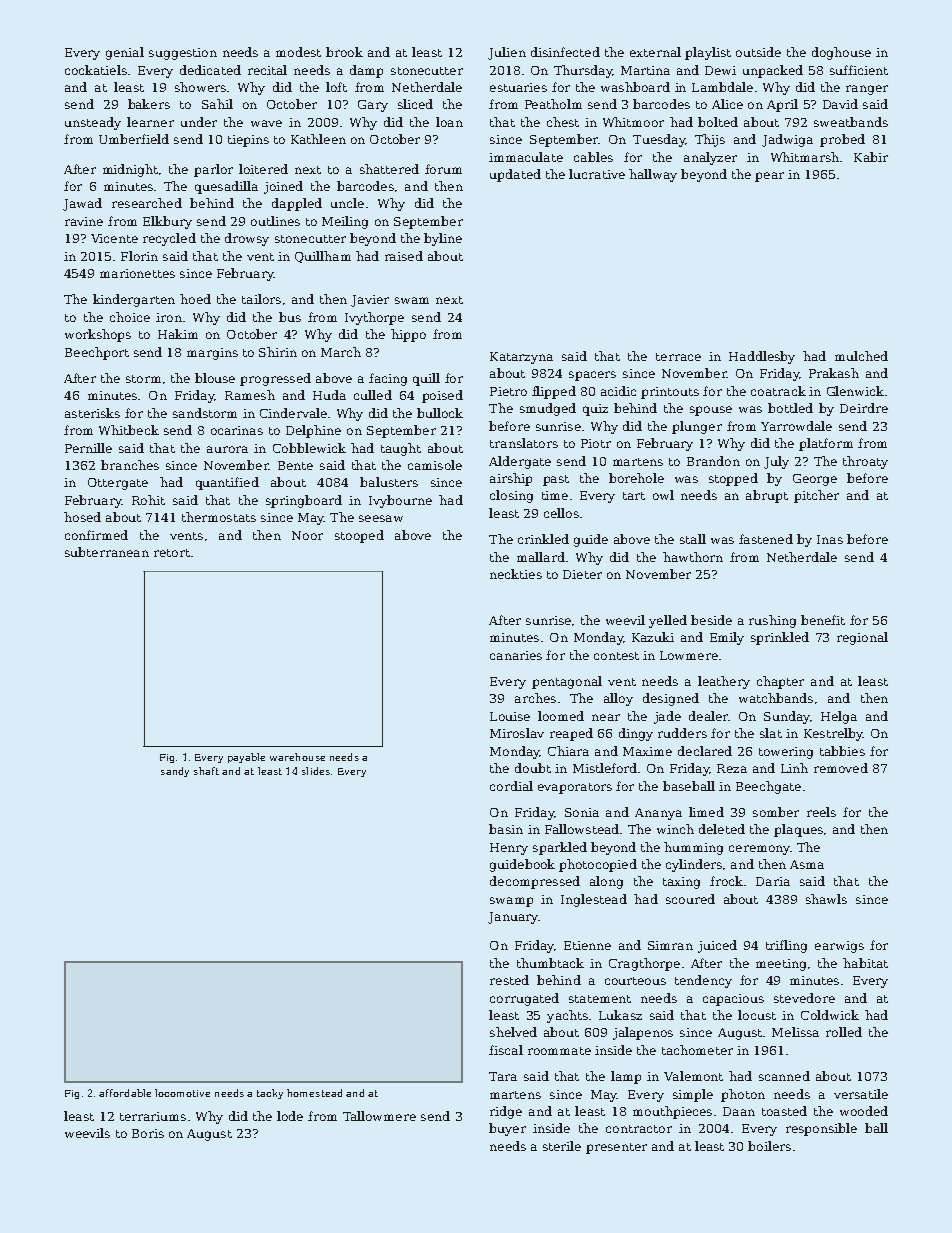 This screenshot has height=1233, width=952. Describe the element at coordinates (316, 771) in the screenshot. I see `slides` at that location.
